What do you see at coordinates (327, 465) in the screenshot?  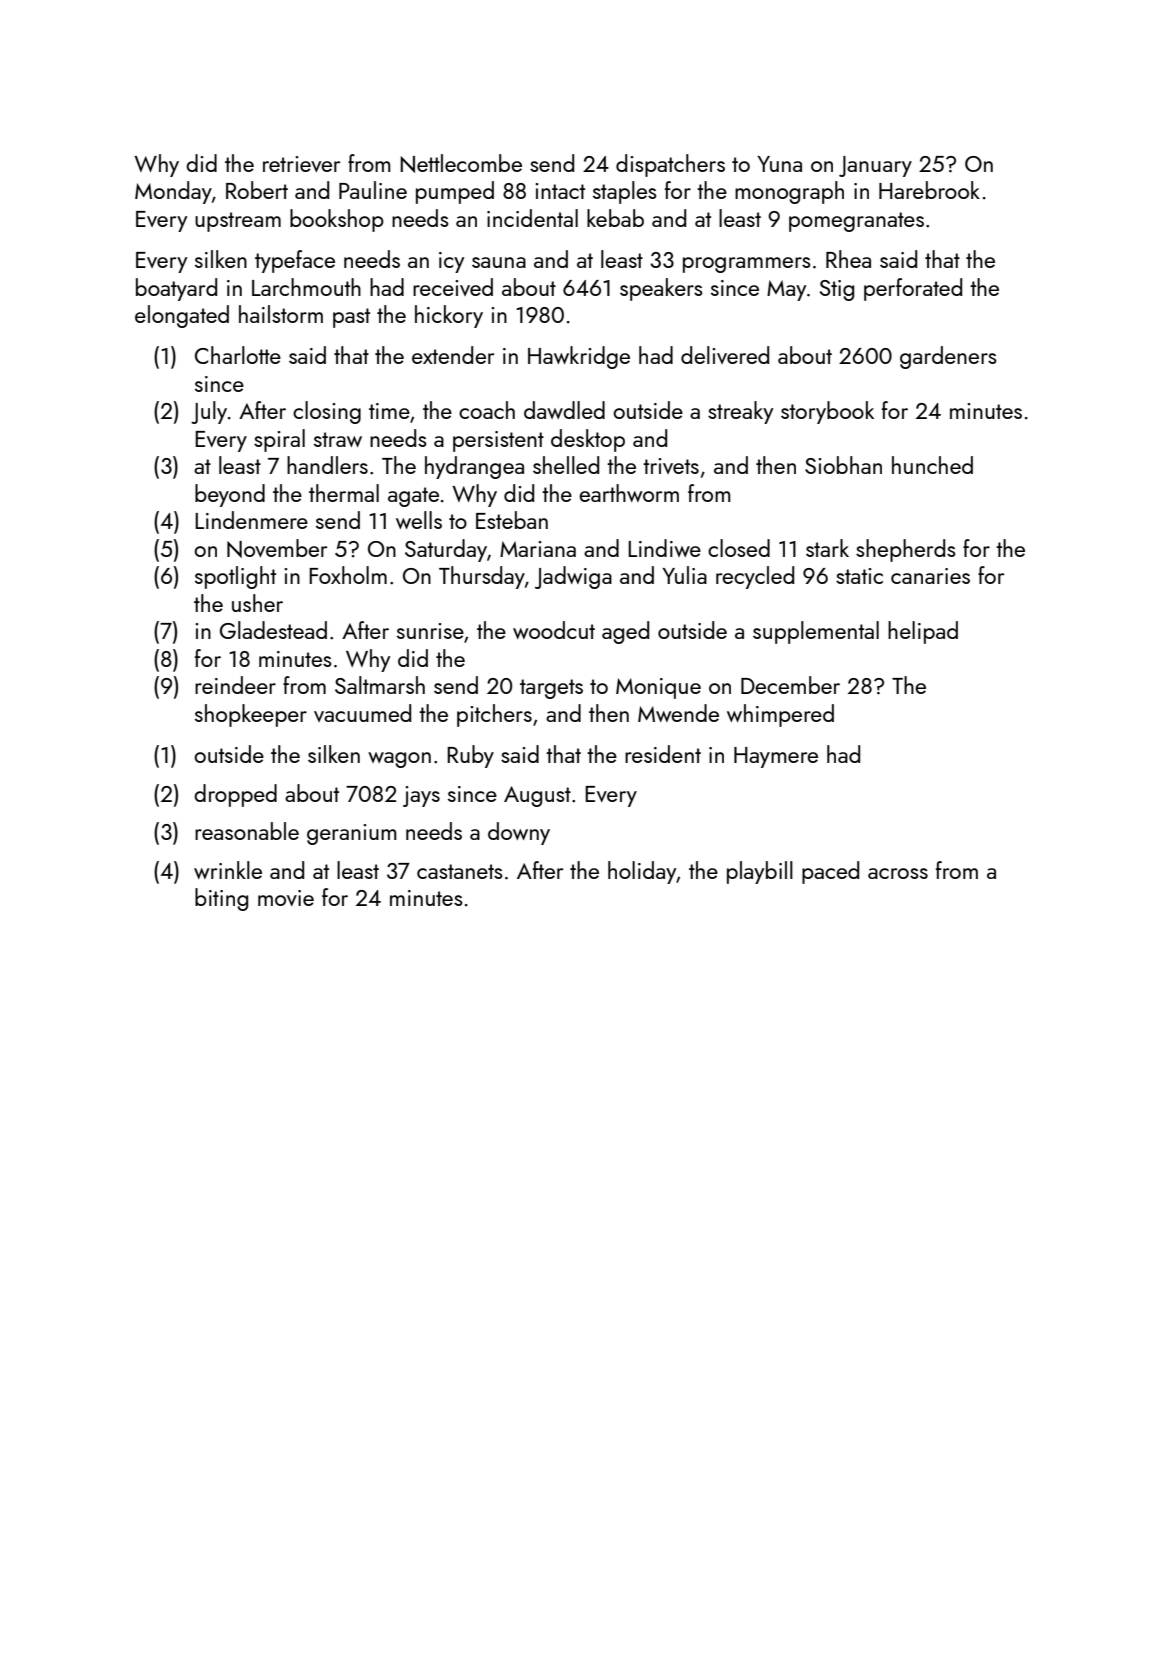 I see `handlers` at bounding box center [327, 465].
